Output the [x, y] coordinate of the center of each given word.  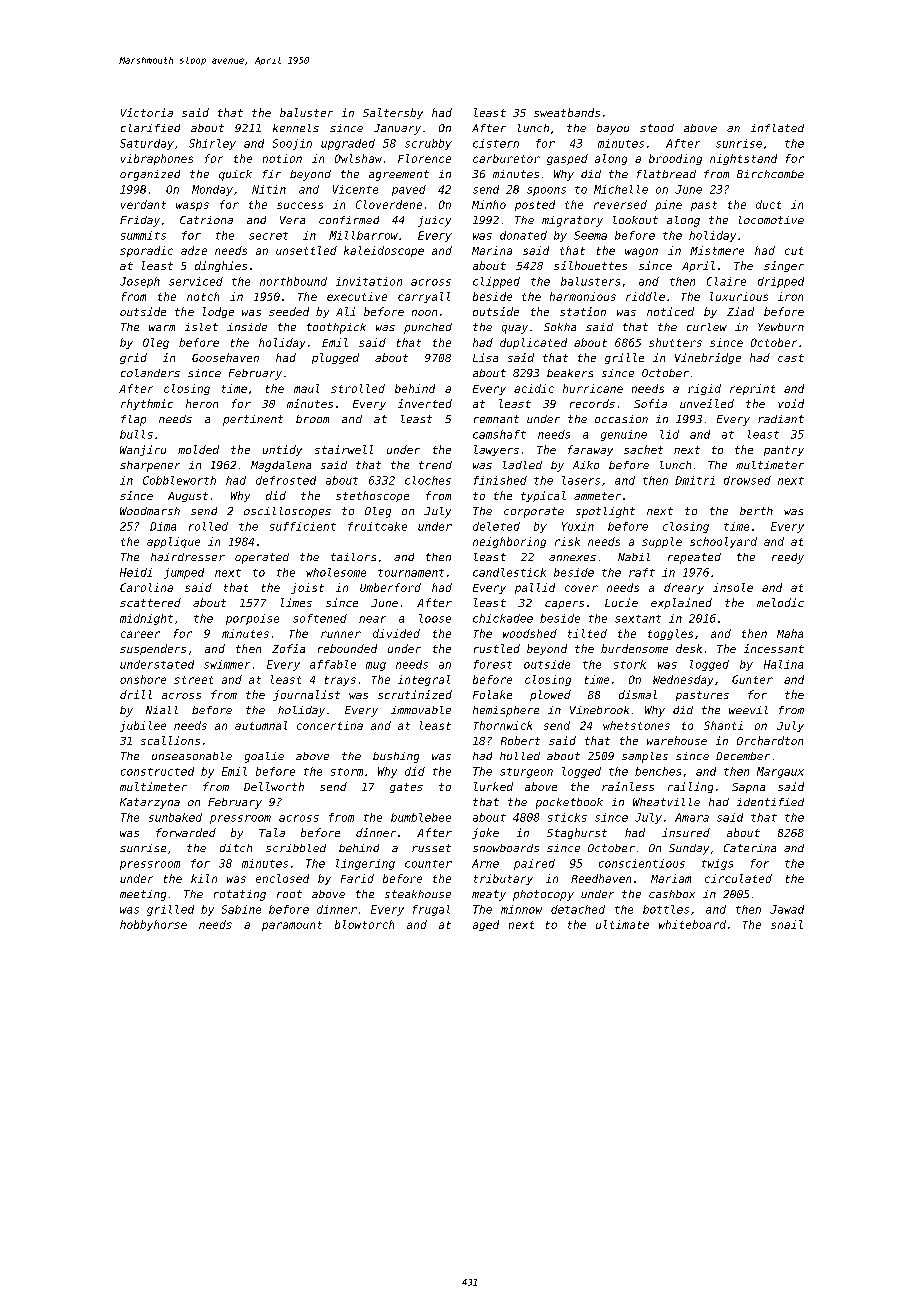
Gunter [752, 679]
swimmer [227, 664]
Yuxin [578, 526]
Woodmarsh [150, 511]
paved [409, 190]
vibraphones [157, 159]
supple [662, 542]
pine [668, 205]
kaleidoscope [384, 251]
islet [201, 327]
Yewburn [781, 327]
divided [396, 633]
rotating [240, 895]
